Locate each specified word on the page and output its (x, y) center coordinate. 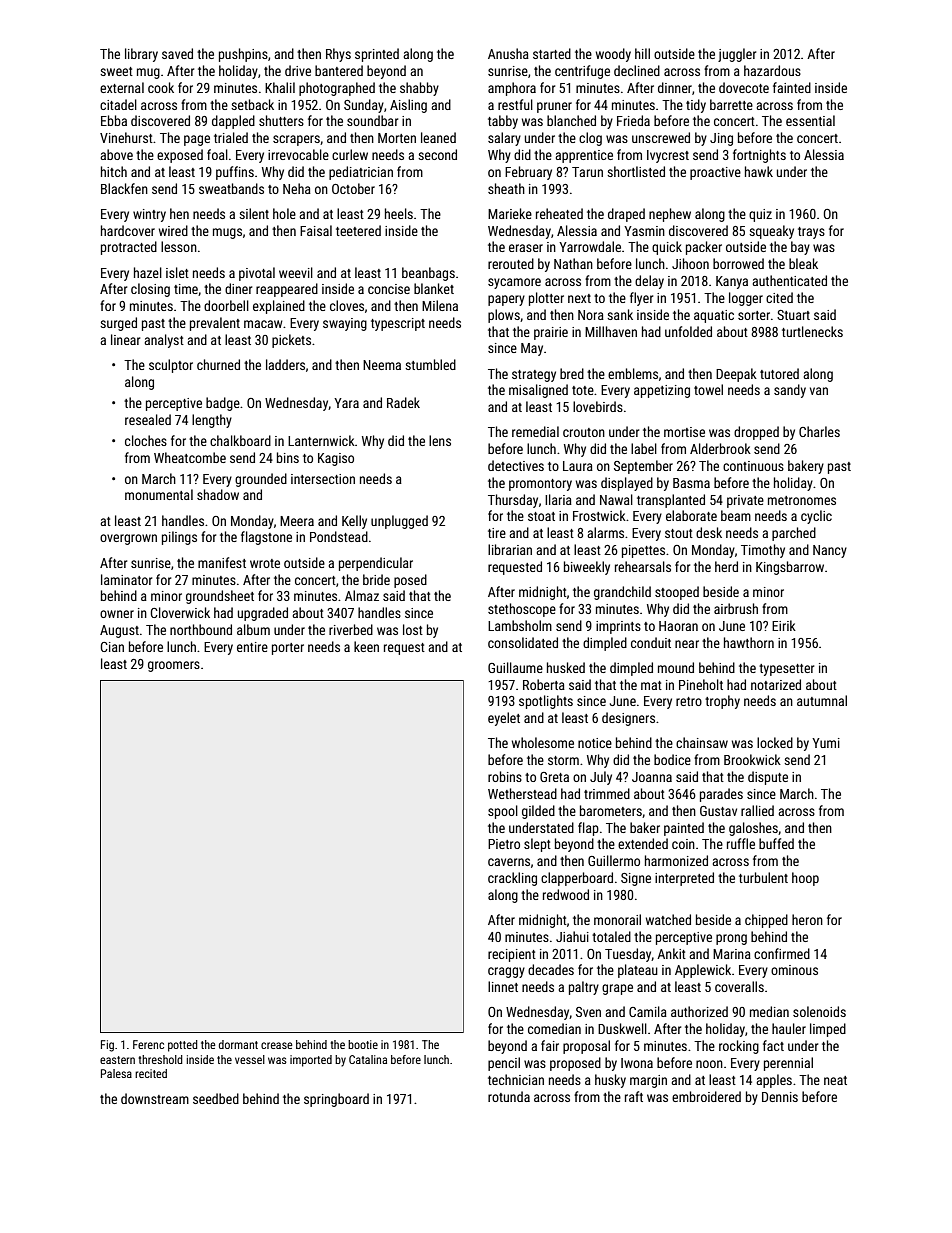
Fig (107, 1046)
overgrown (128, 539)
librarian (510, 549)
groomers (174, 666)
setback (252, 104)
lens (440, 440)
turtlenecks (812, 331)
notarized (776, 684)
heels (399, 213)
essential (810, 120)
